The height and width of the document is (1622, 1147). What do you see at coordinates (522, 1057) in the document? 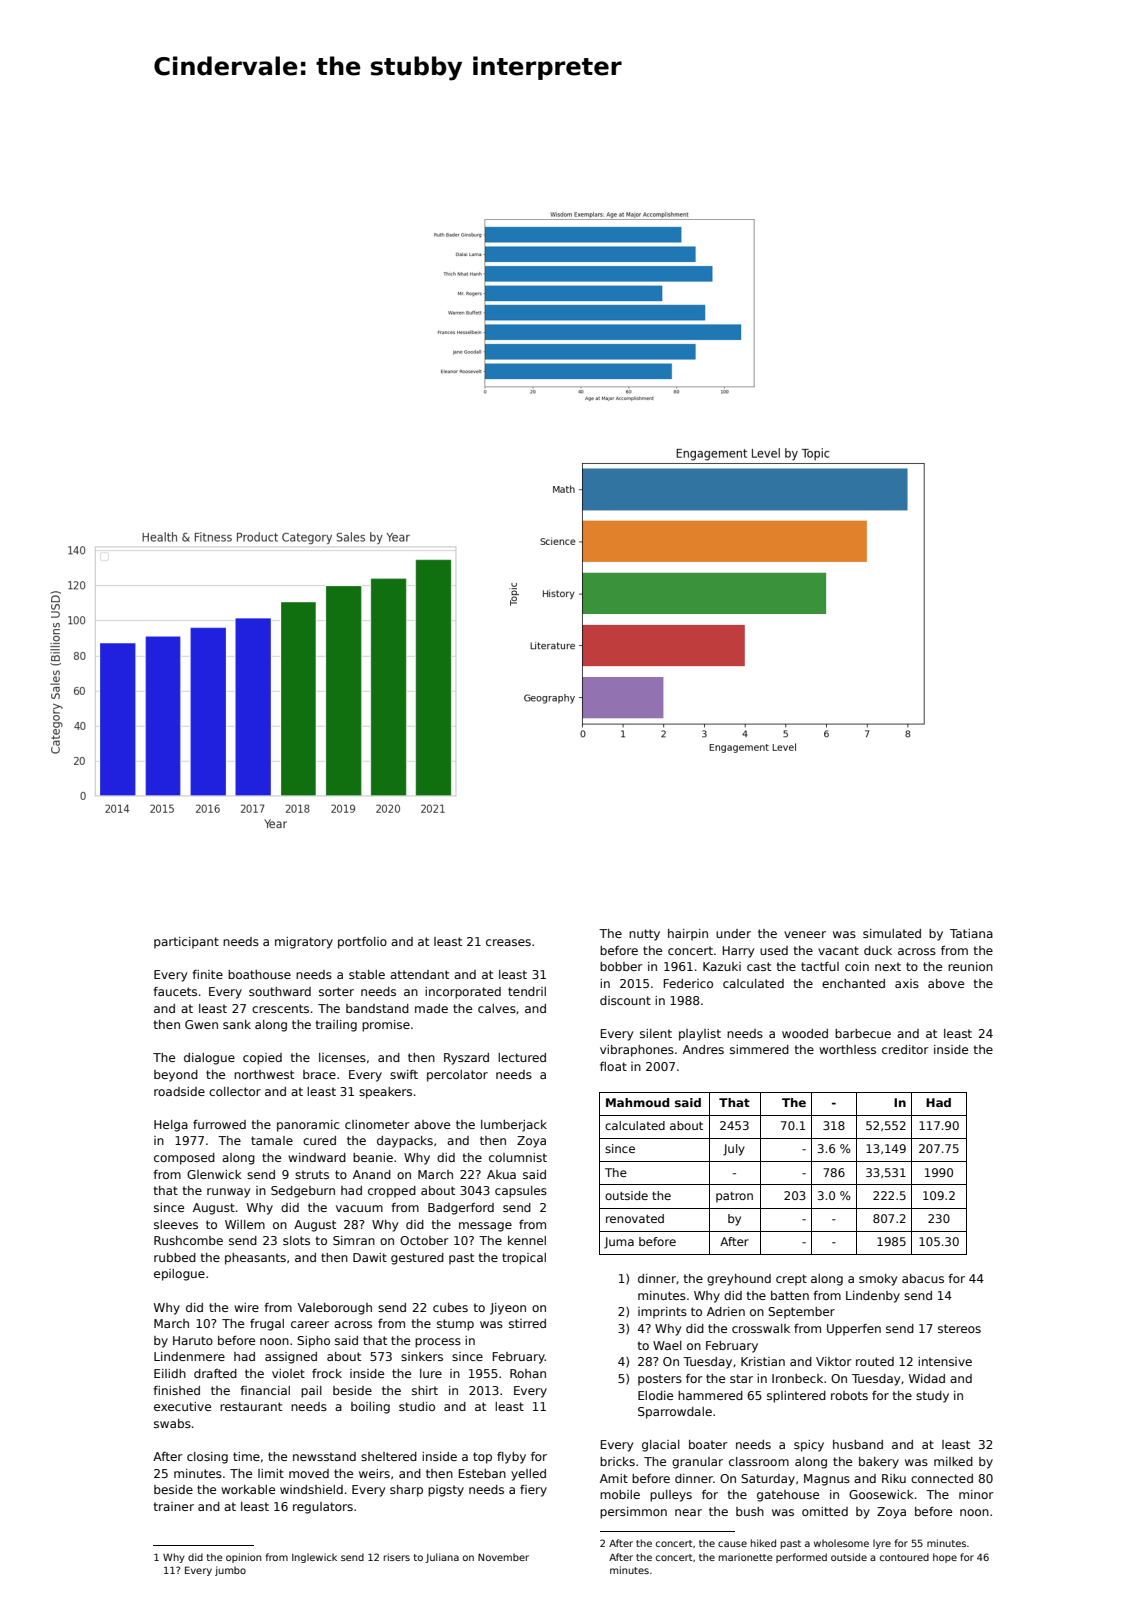
I see `lectured` at bounding box center [522, 1057].
